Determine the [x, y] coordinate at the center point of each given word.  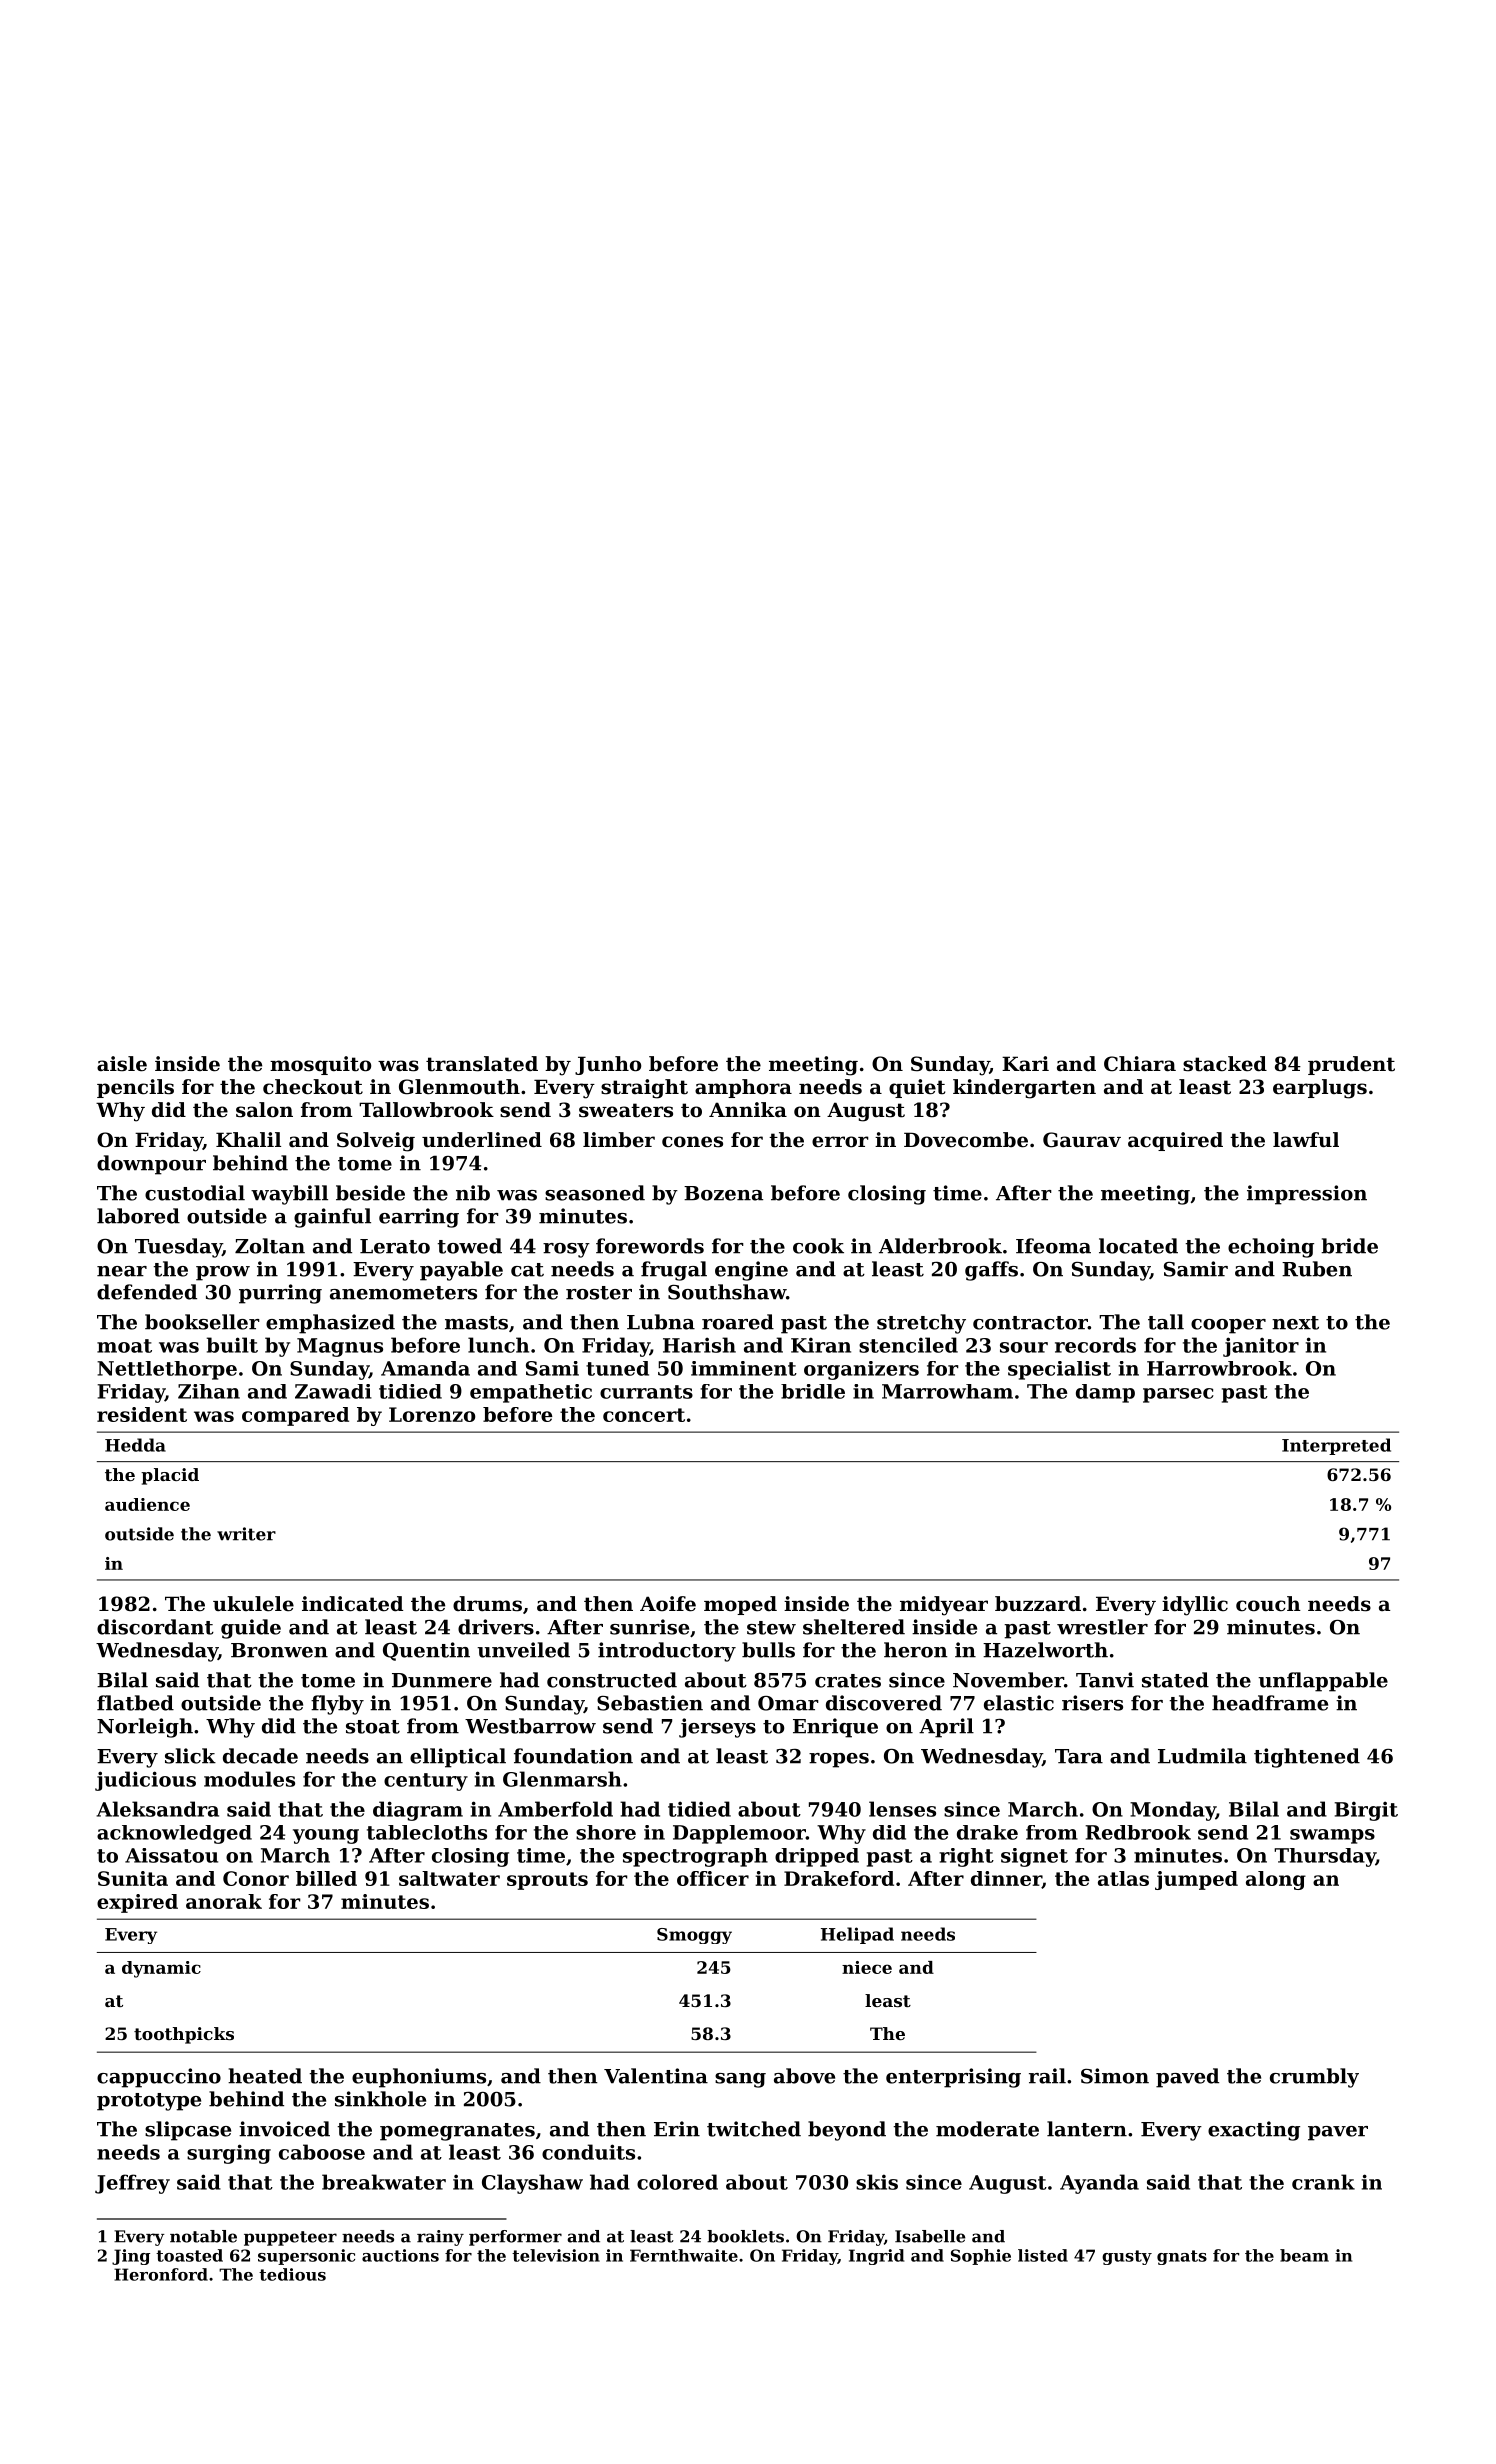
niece [867, 1967]
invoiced [284, 2129]
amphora [743, 1088]
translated [482, 1064]
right [966, 1857]
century [426, 1782]
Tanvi [1105, 1680]
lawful [1306, 1140]
